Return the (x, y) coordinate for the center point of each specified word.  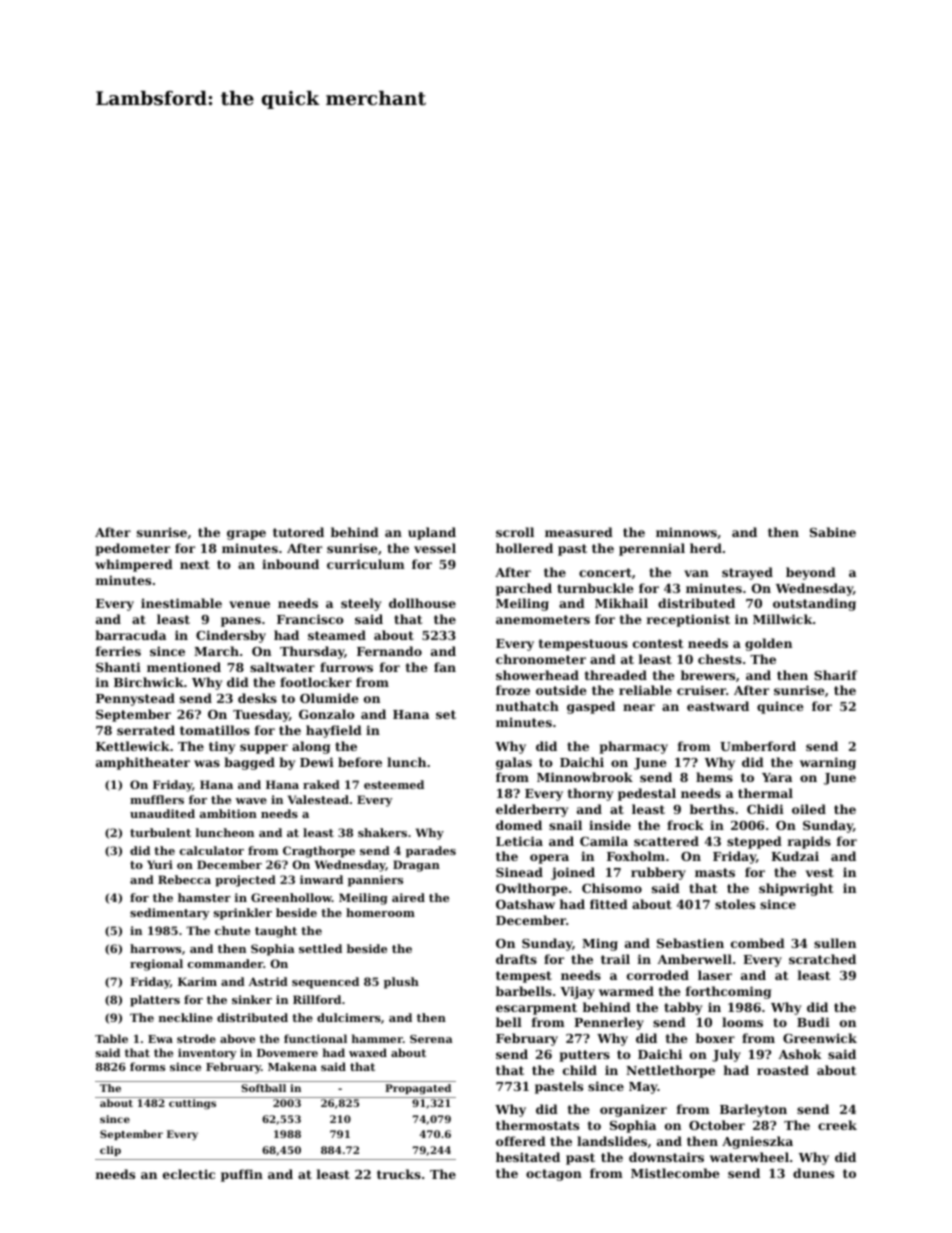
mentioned (184, 667)
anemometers (543, 619)
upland (432, 533)
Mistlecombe (675, 1173)
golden (768, 644)
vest (820, 872)
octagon (554, 1175)
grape (246, 535)
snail (565, 825)
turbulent (160, 832)
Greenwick (820, 1038)
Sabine (833, 532)
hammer (377, 1038)
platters (155, 1001)
